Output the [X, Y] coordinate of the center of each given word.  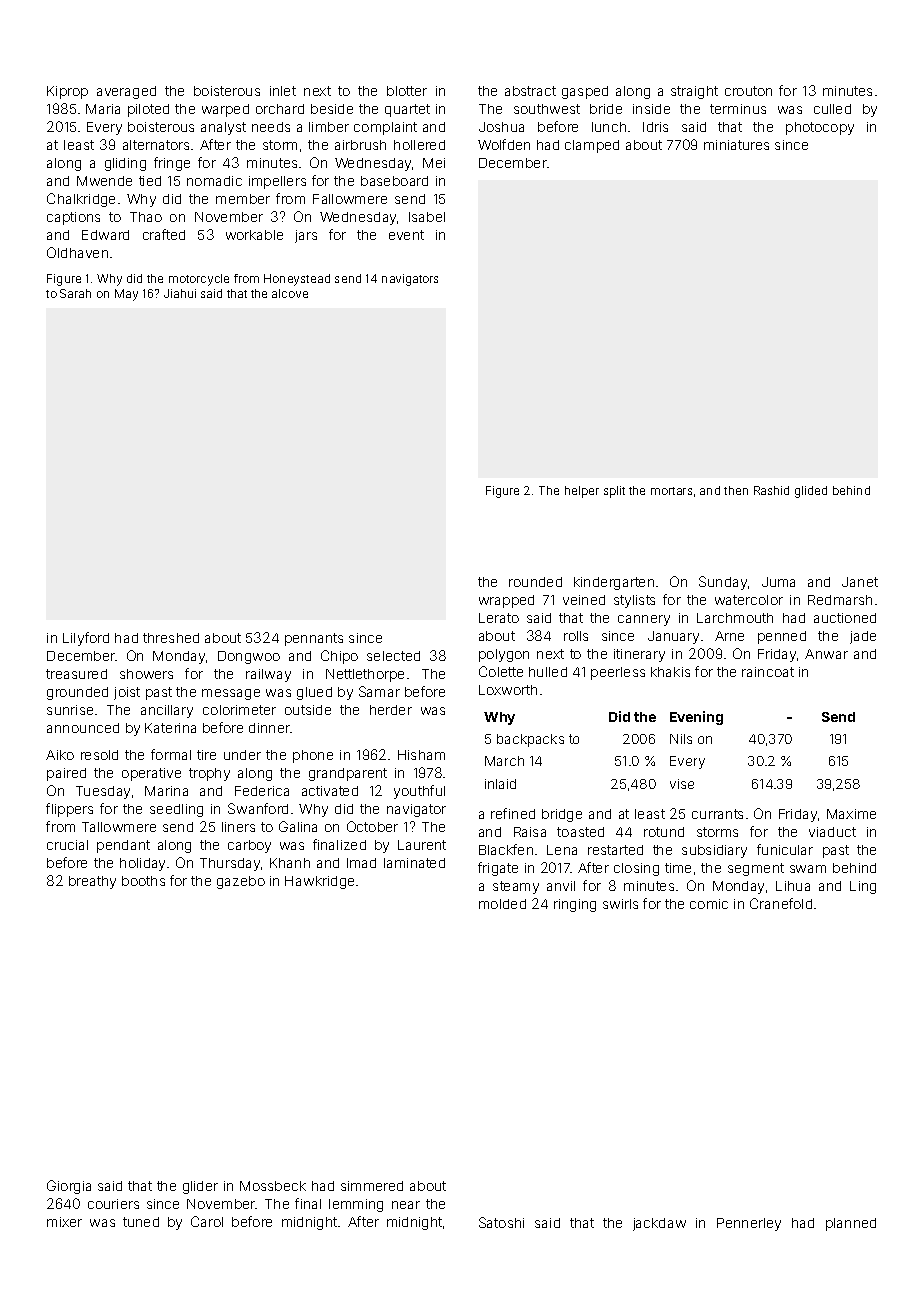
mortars [671, 491]
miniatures [736, 145]
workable [254, 235]
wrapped [506, 601]
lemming [356, 1205]
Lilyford [86, 639]
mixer [64, 1222]
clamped [592, 146]
